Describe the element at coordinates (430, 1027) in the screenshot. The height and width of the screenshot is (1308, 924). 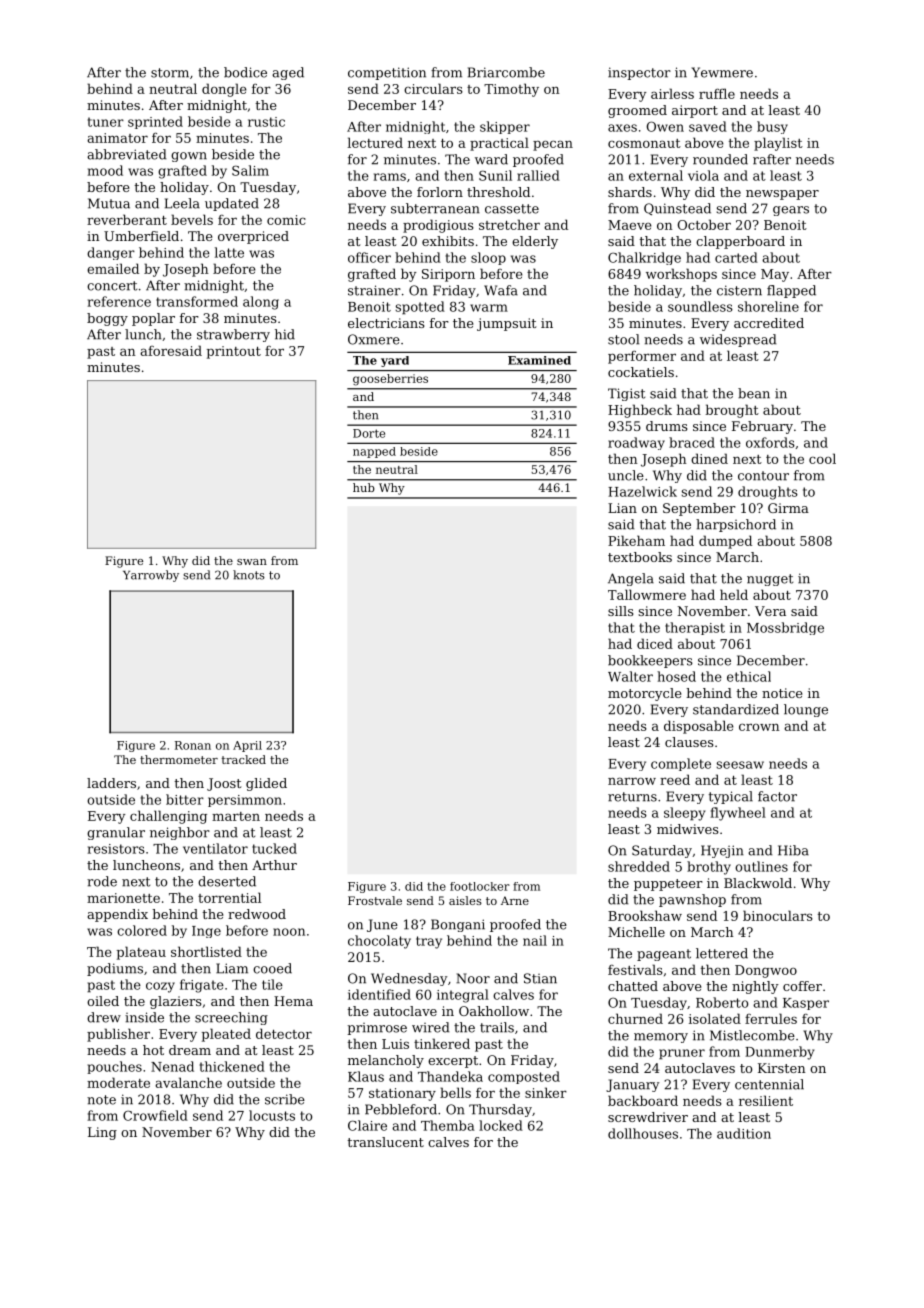
I see `wired` at that location.
